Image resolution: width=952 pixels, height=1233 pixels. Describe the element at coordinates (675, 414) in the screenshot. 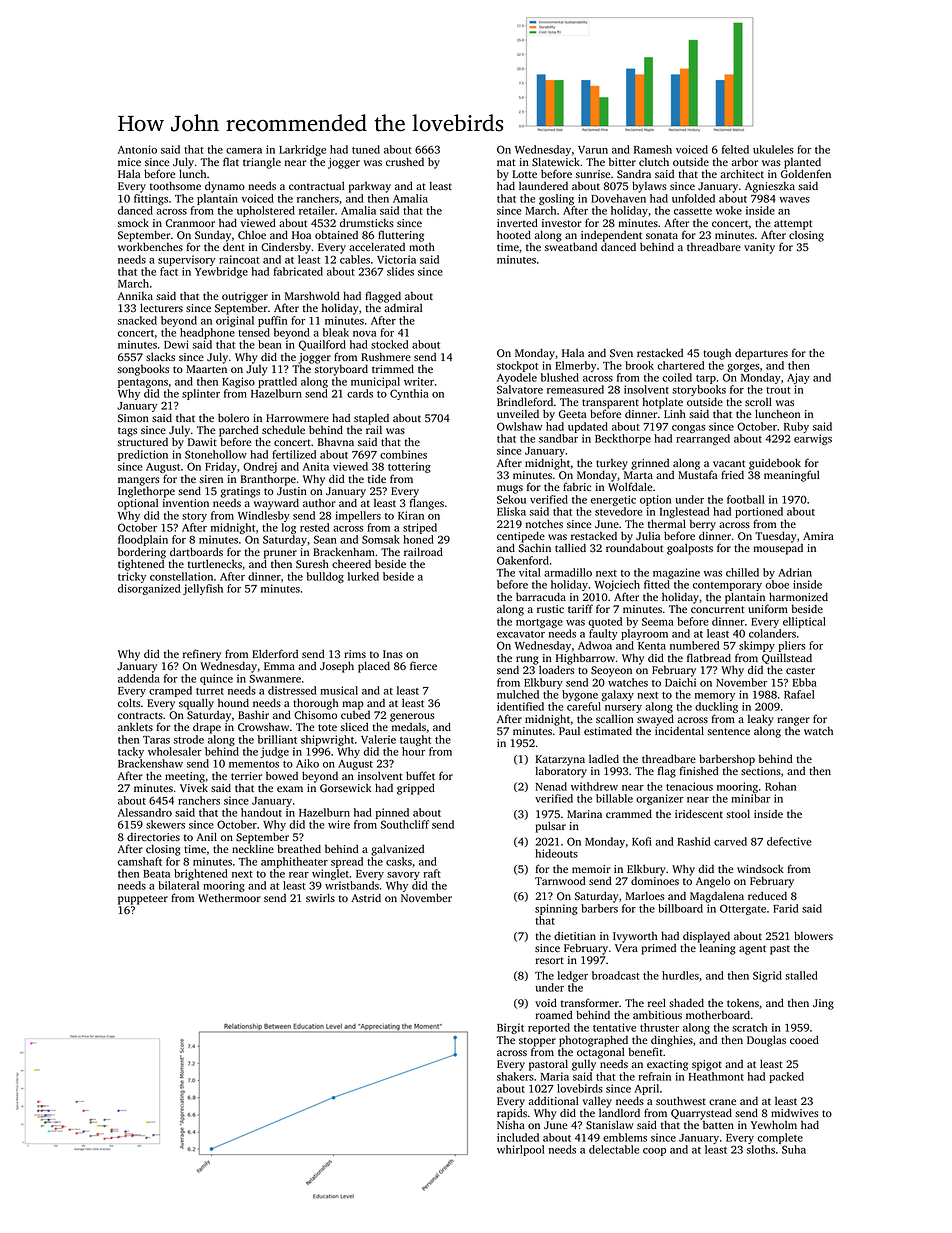

I see `Linh` at that location.
